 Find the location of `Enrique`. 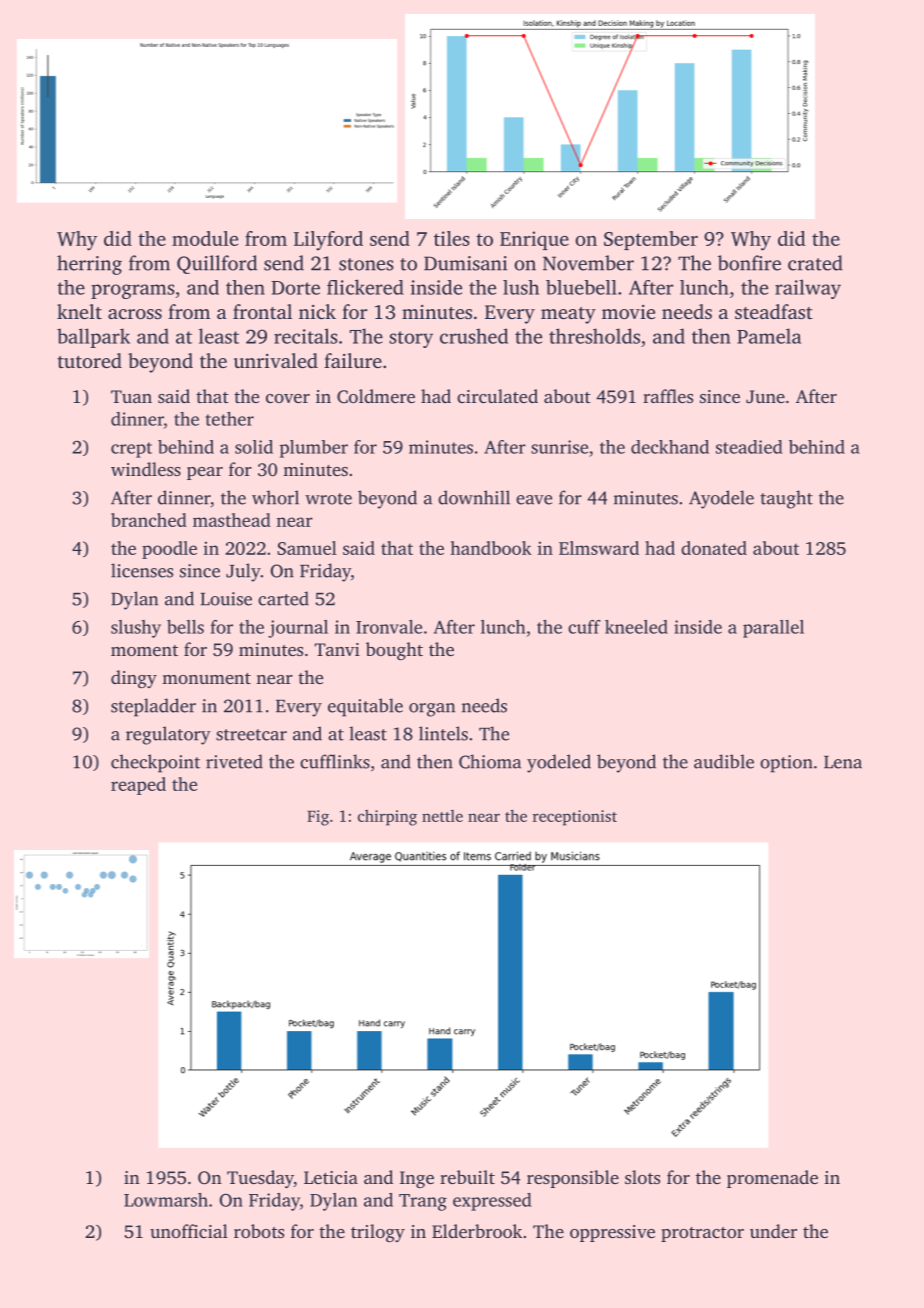

Enrique is located at coordinates (534, 240).
